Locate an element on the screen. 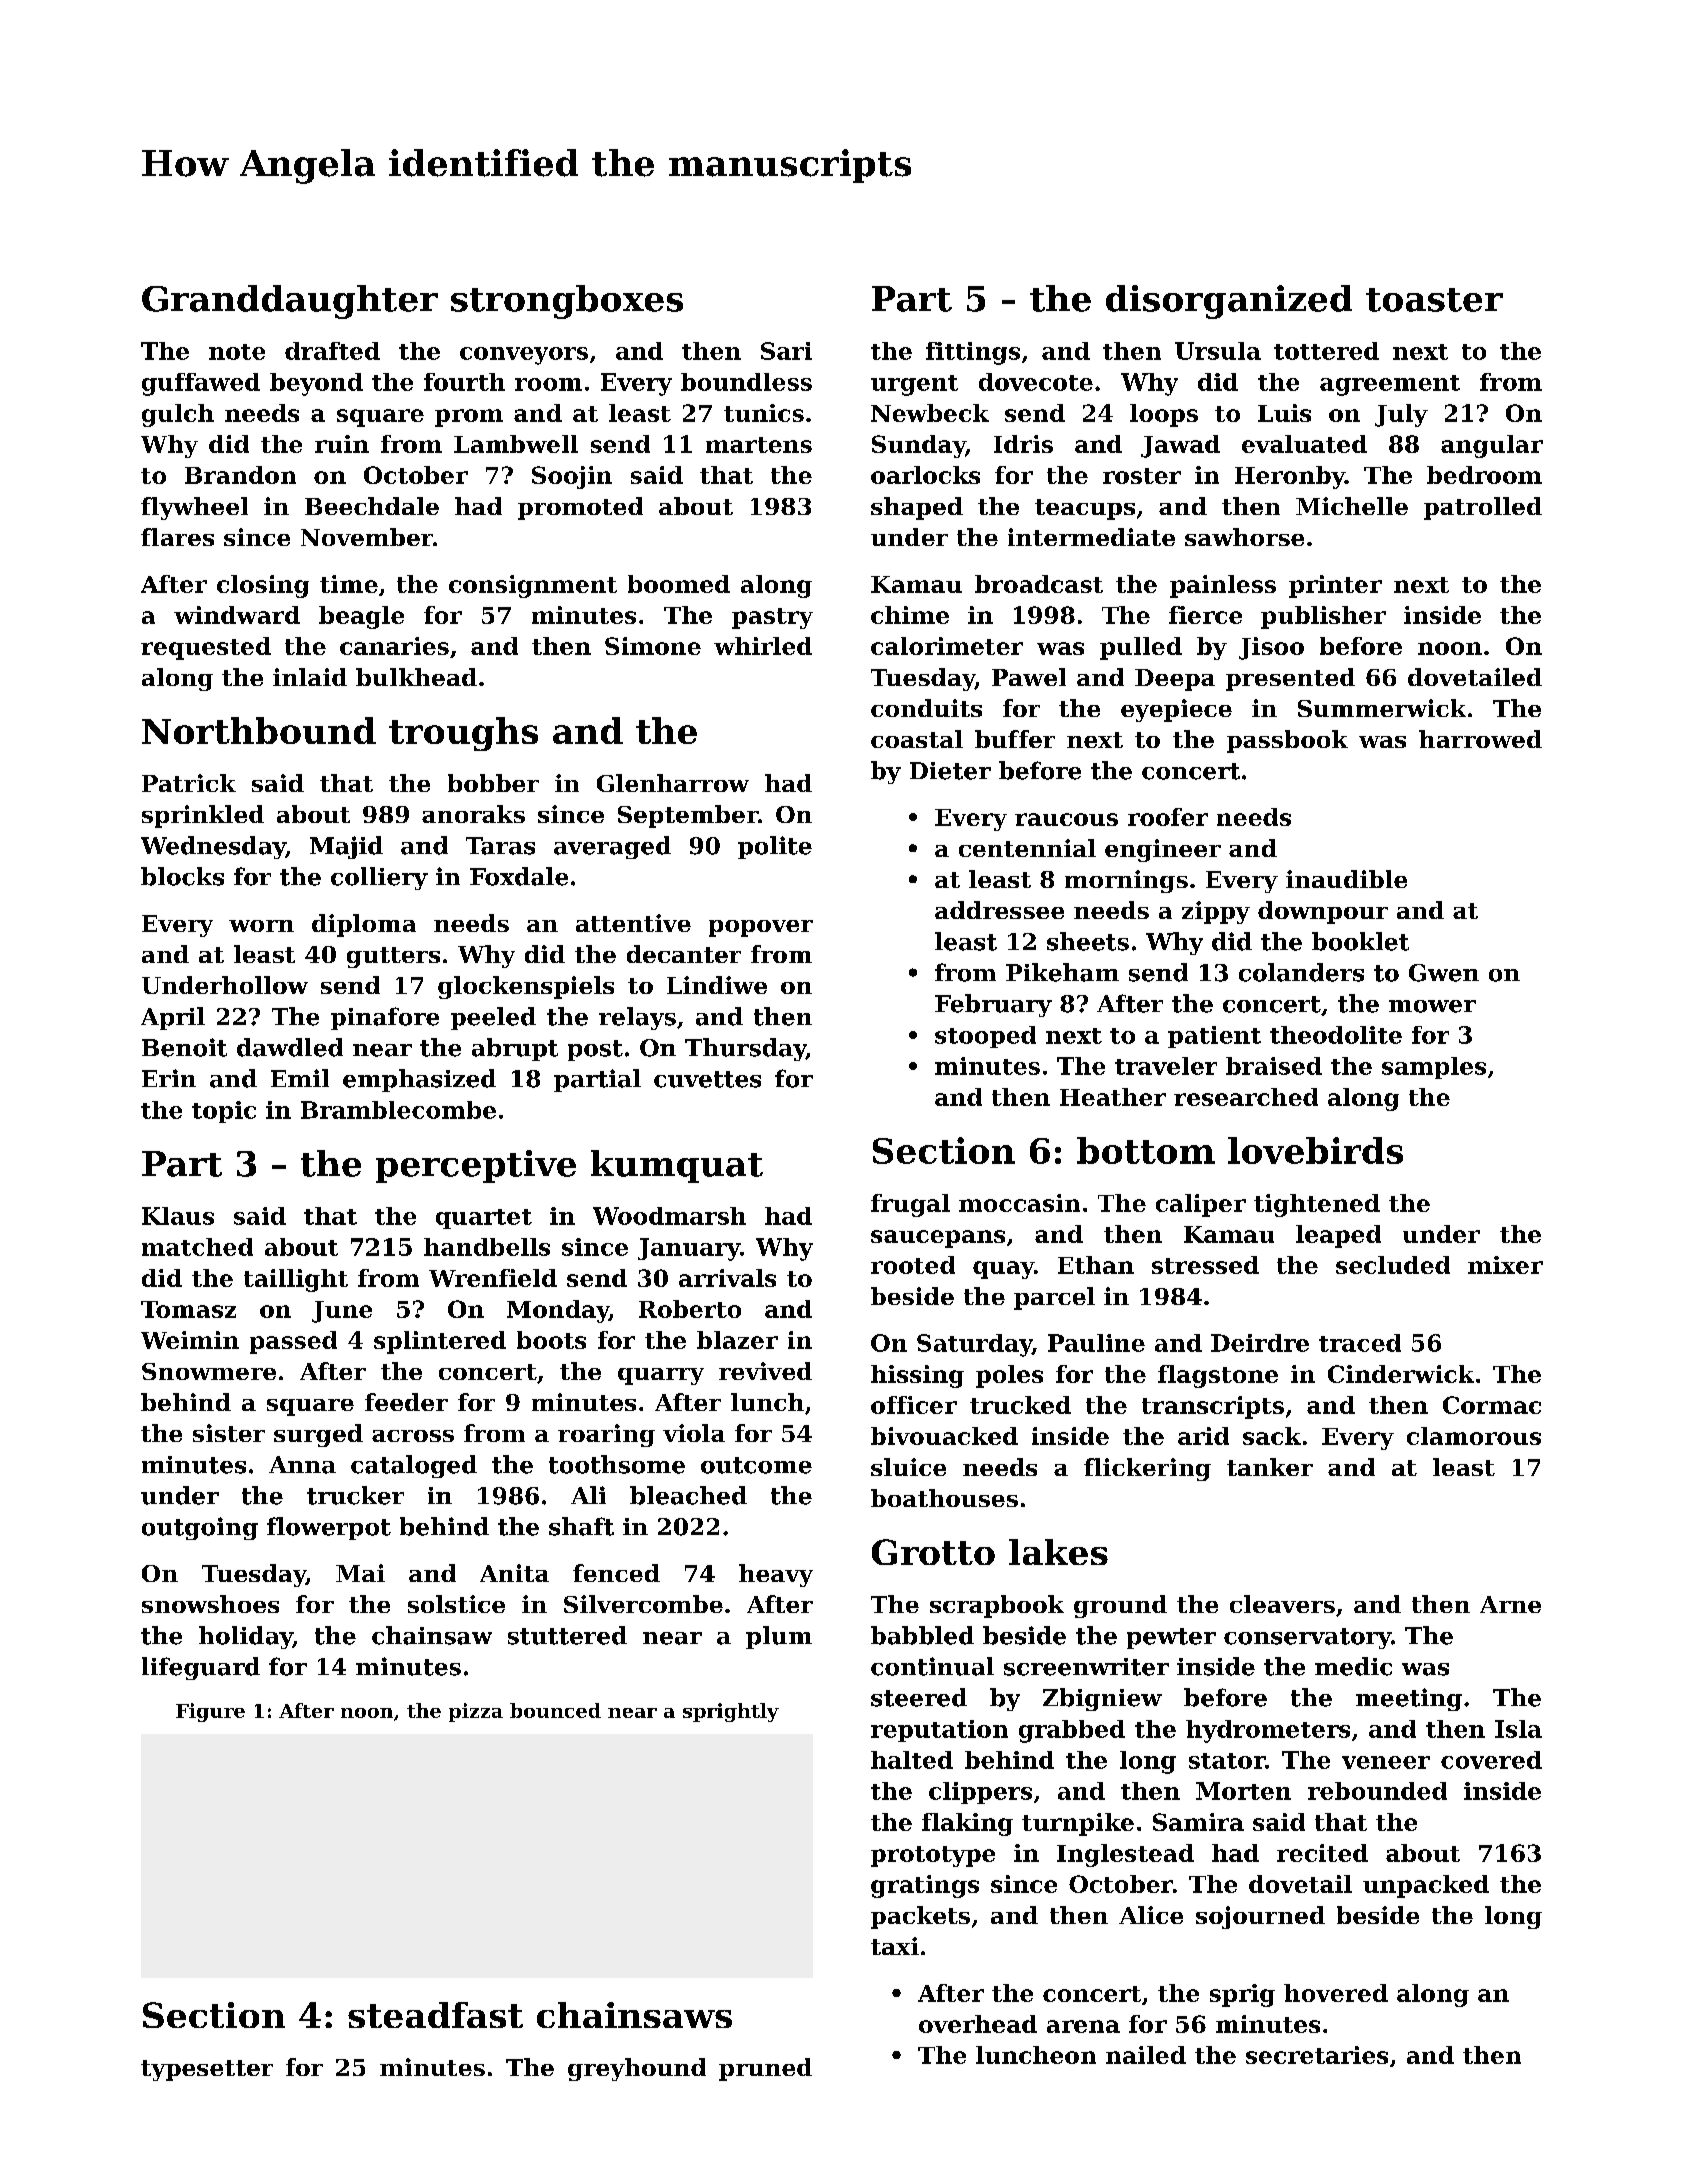 This screenshot has width=1683, height=2178. Granddaughter is located at coordinates (290, 302).
